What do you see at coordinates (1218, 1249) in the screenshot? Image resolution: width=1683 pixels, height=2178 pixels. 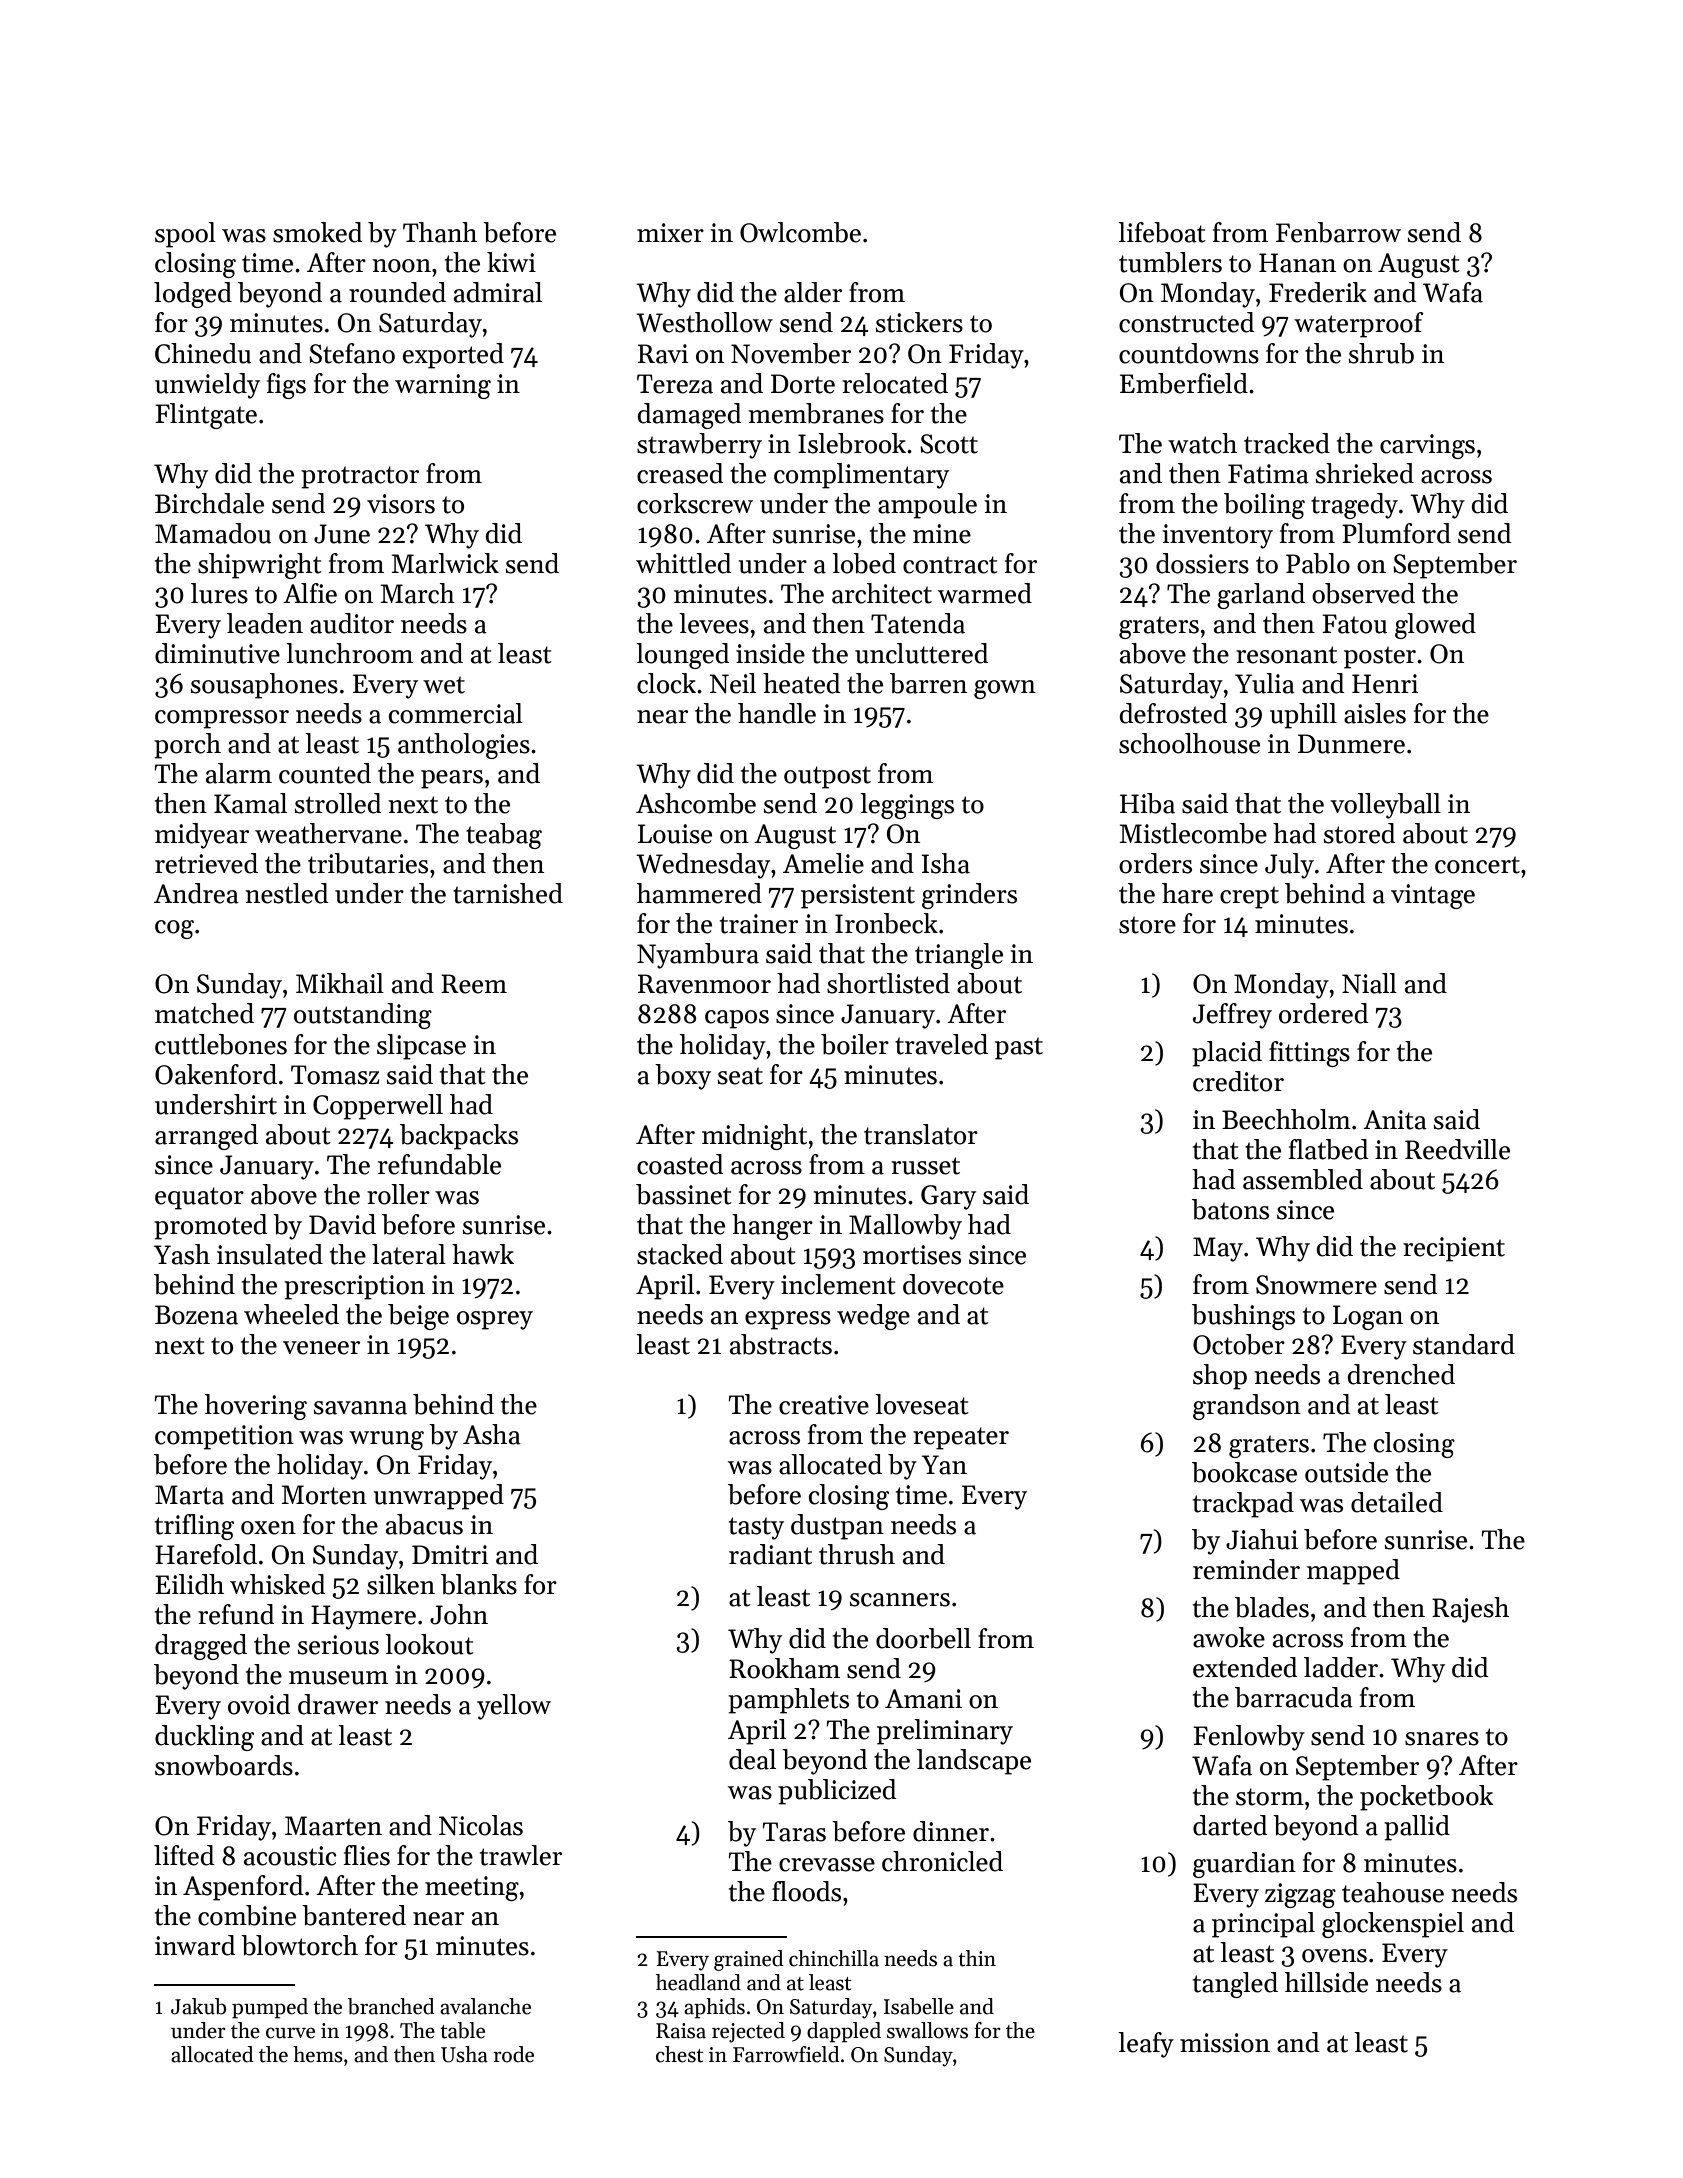 I see `May` at bounding box center [1218, 1249].
